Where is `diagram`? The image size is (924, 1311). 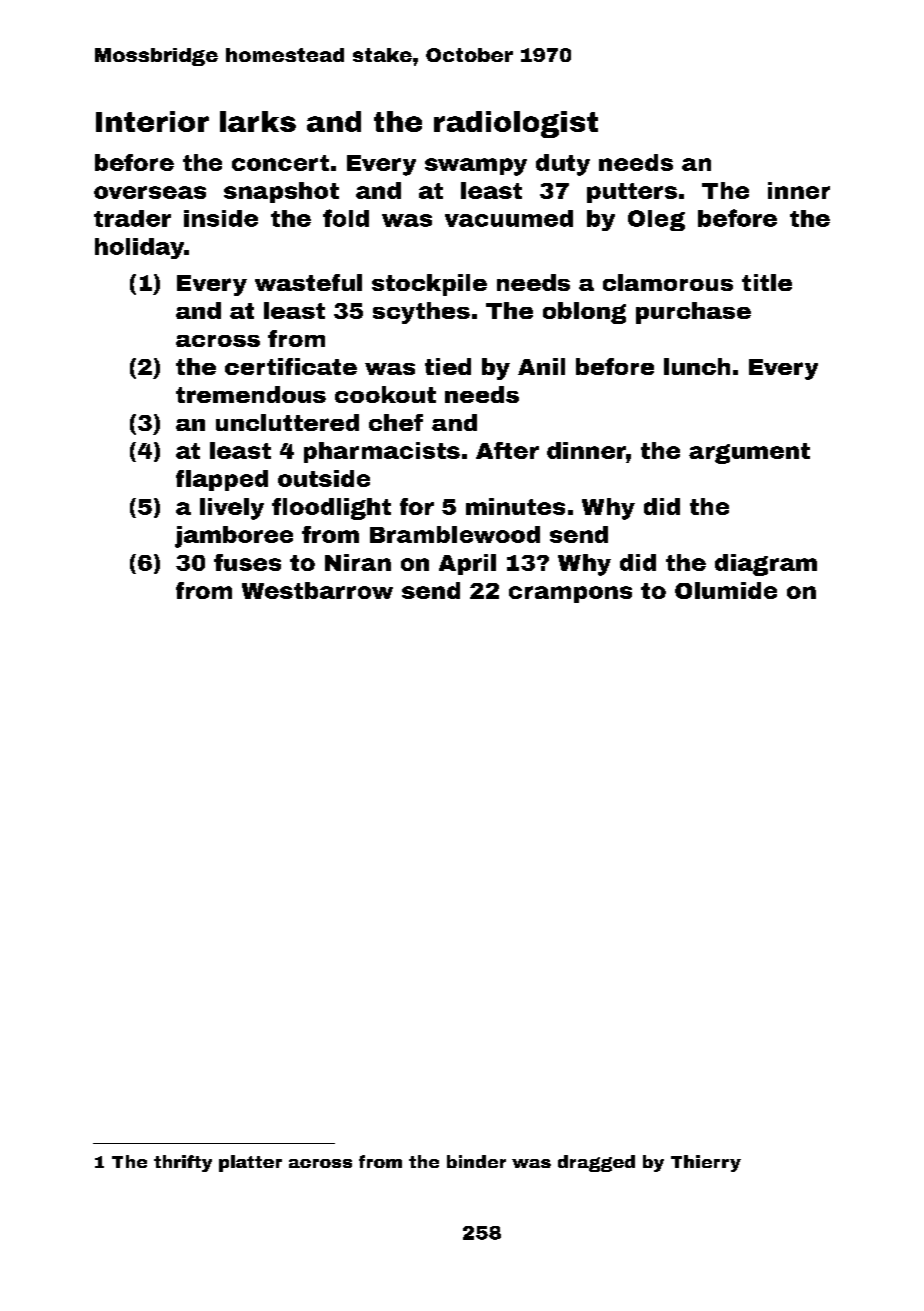
diagram is located at coordinates (766, 565).
